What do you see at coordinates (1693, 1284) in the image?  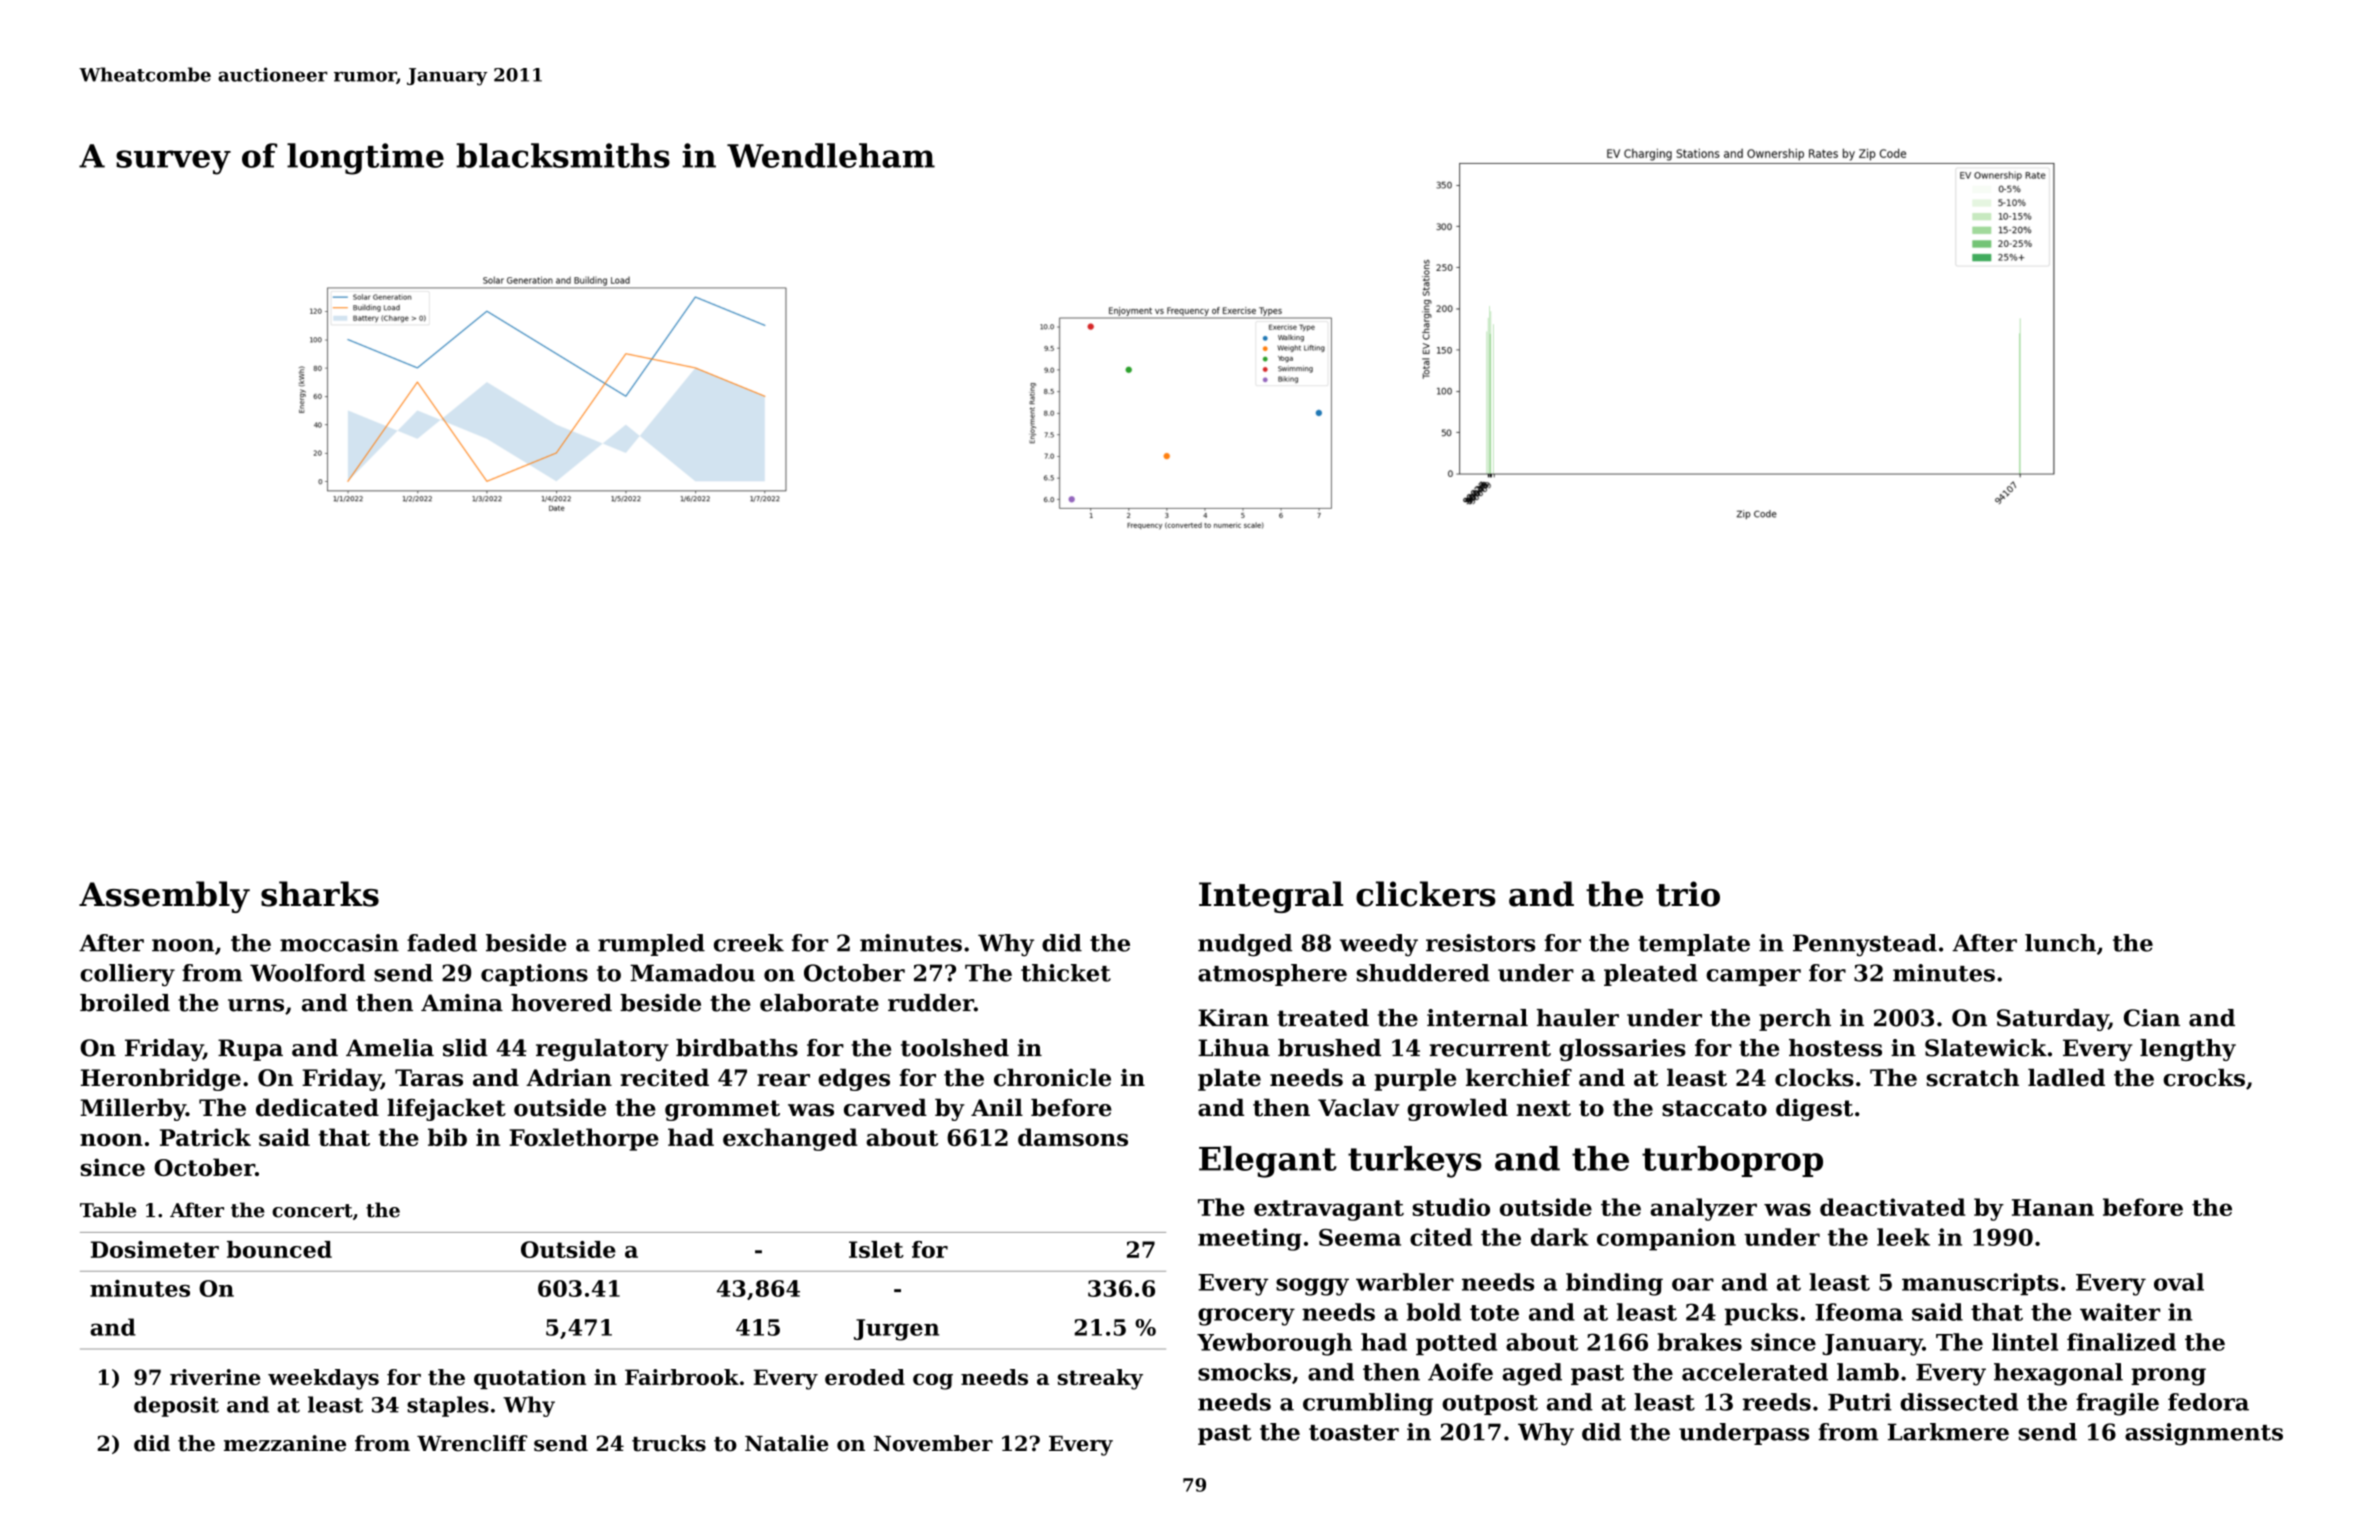 I see `oar` at bounding box center [1693, 1284].
